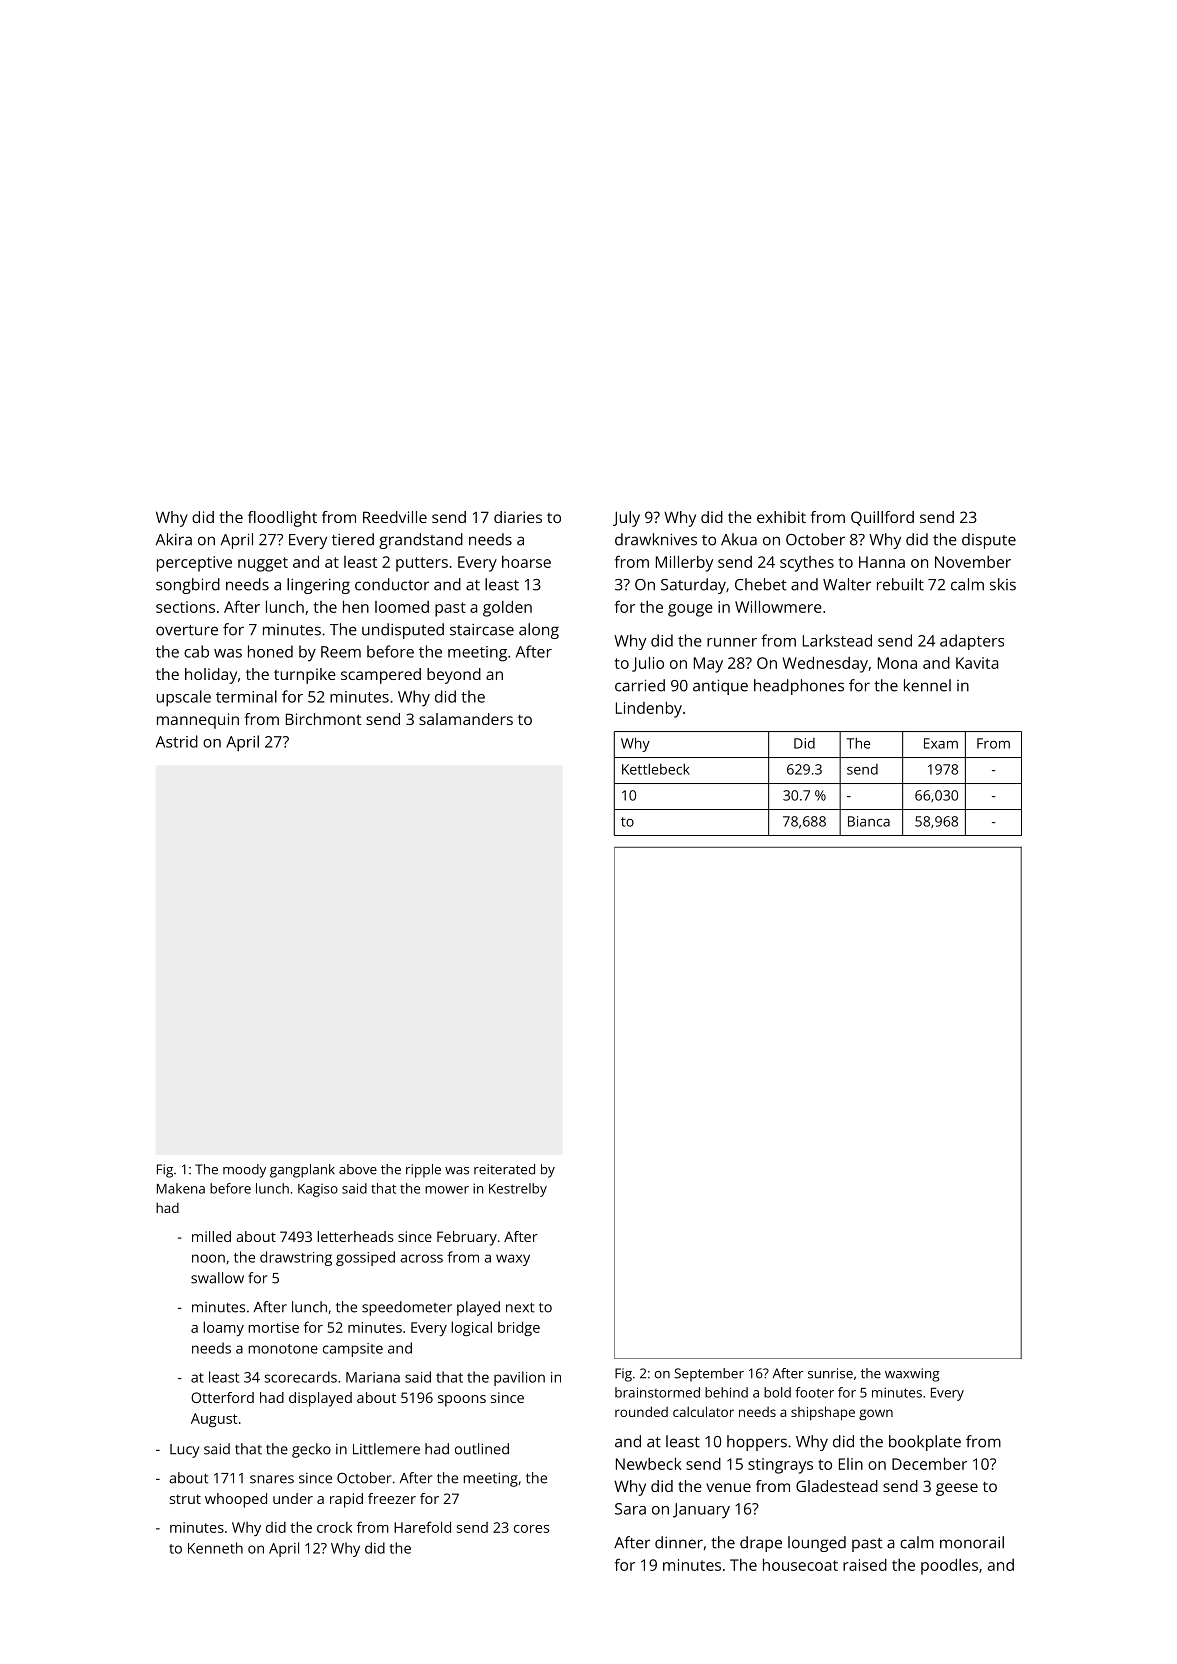  I want to click on Birchmont, so click(324, 719).
